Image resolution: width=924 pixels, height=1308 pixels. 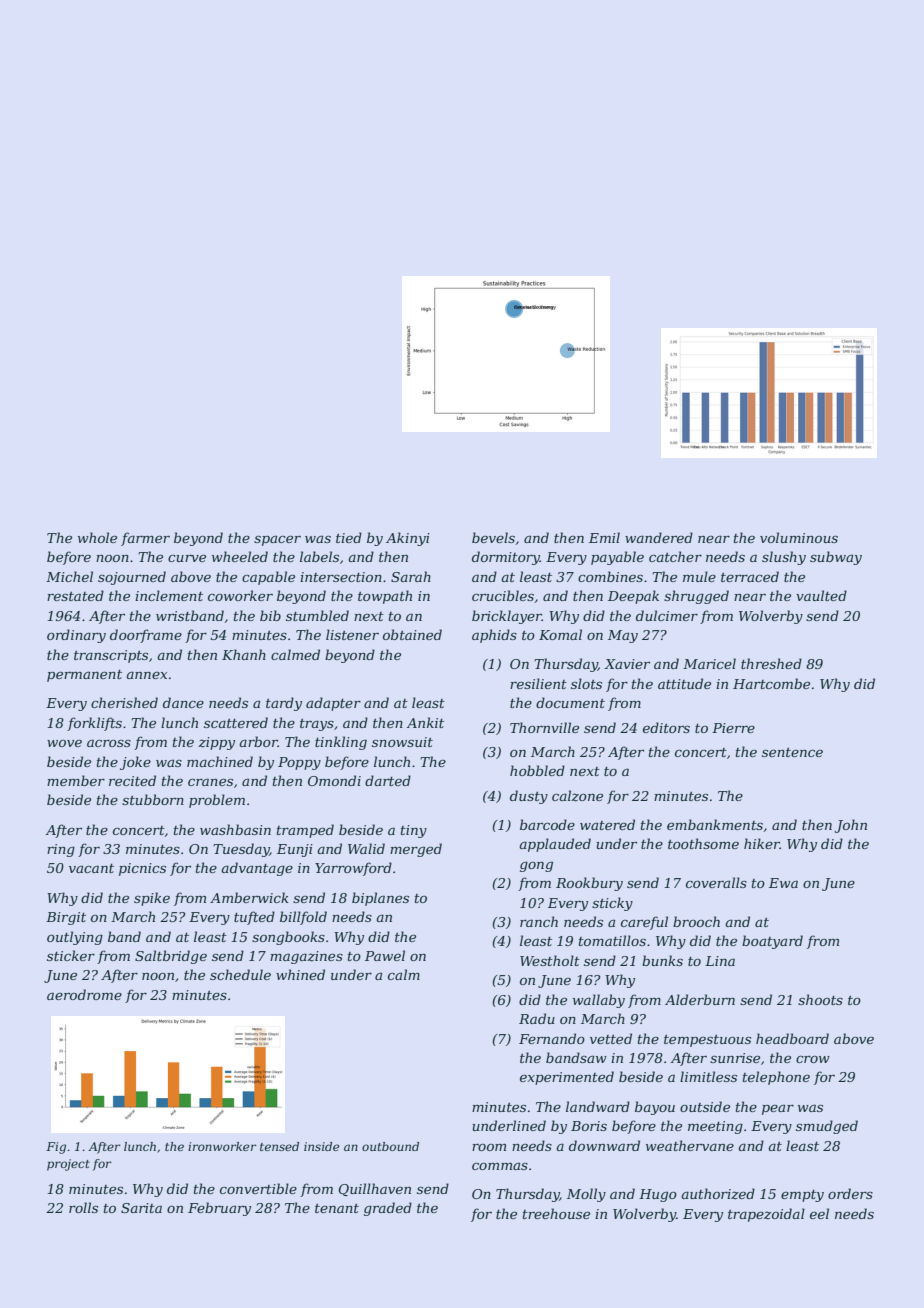 I want to click on combines, so click(x=610, y=576).
